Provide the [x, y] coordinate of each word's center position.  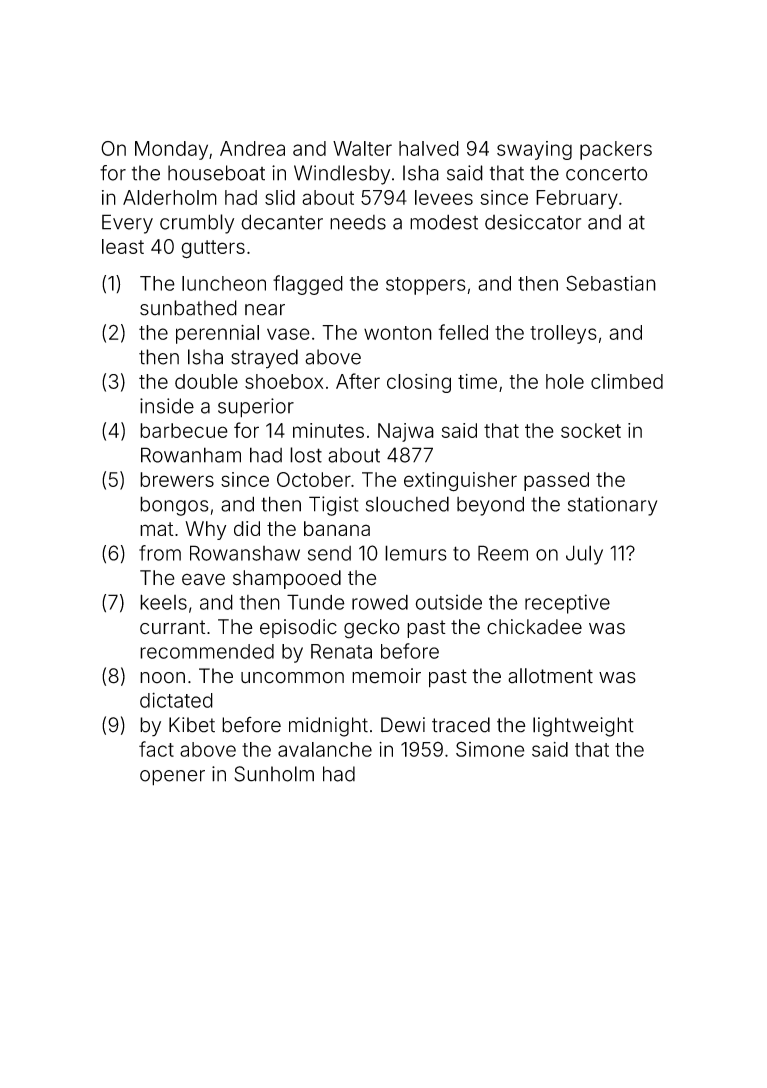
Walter [362, 148]
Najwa [406, 432]
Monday [171, 150]
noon [162, 678]
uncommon [292, 678]
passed [556, 481]
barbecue [184, 430]
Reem [503, 553]
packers [616, 150]
